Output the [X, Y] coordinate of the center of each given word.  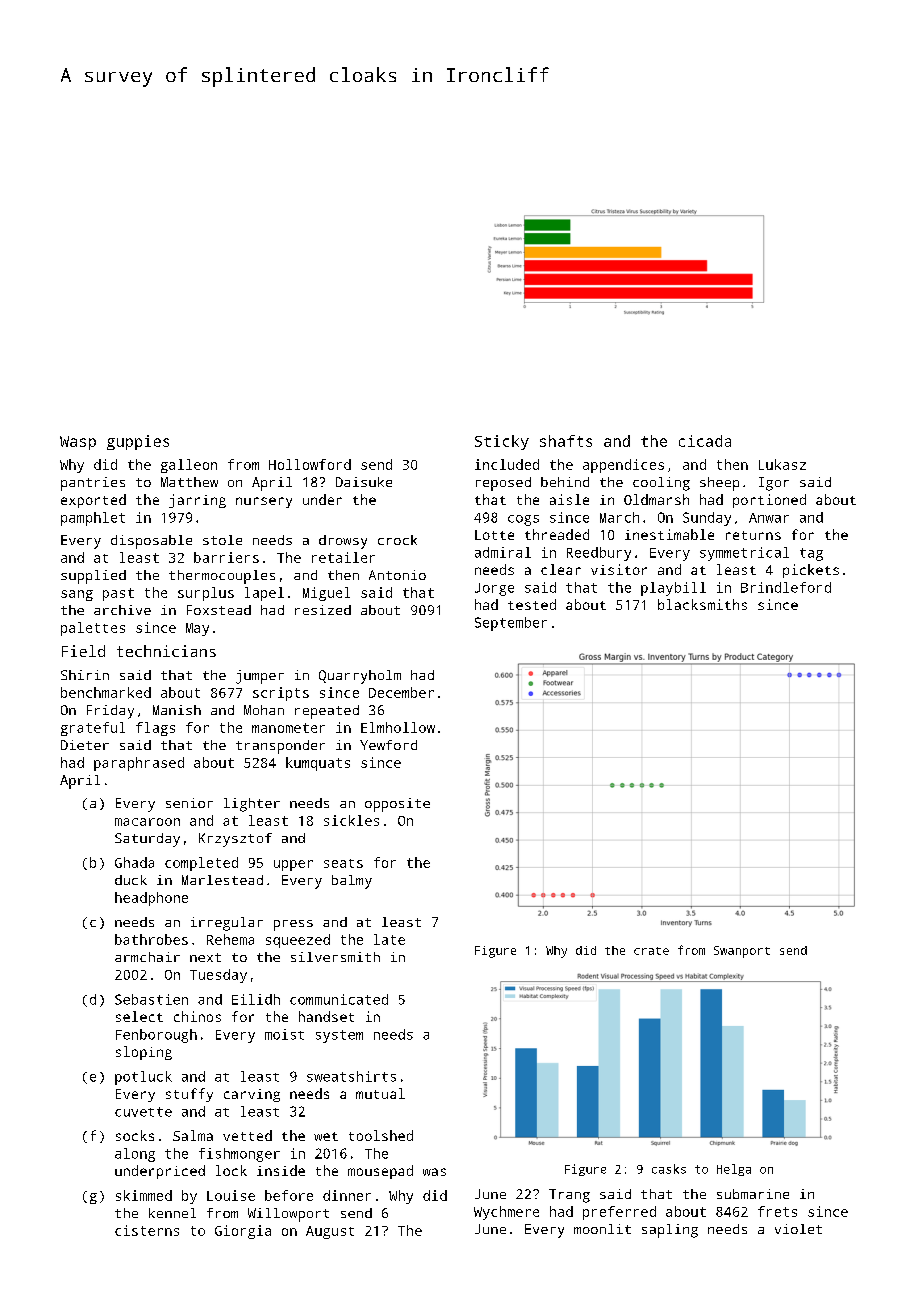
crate [651, 951]
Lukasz [782, 464]
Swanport [742, 952]
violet [798, 1229]
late [389, 939]
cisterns [147, 1230]
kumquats [318, 764]
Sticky [502, 442]
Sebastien [151, 999]
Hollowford [310, 464]
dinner [347, 1195]
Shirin [85, 675]
